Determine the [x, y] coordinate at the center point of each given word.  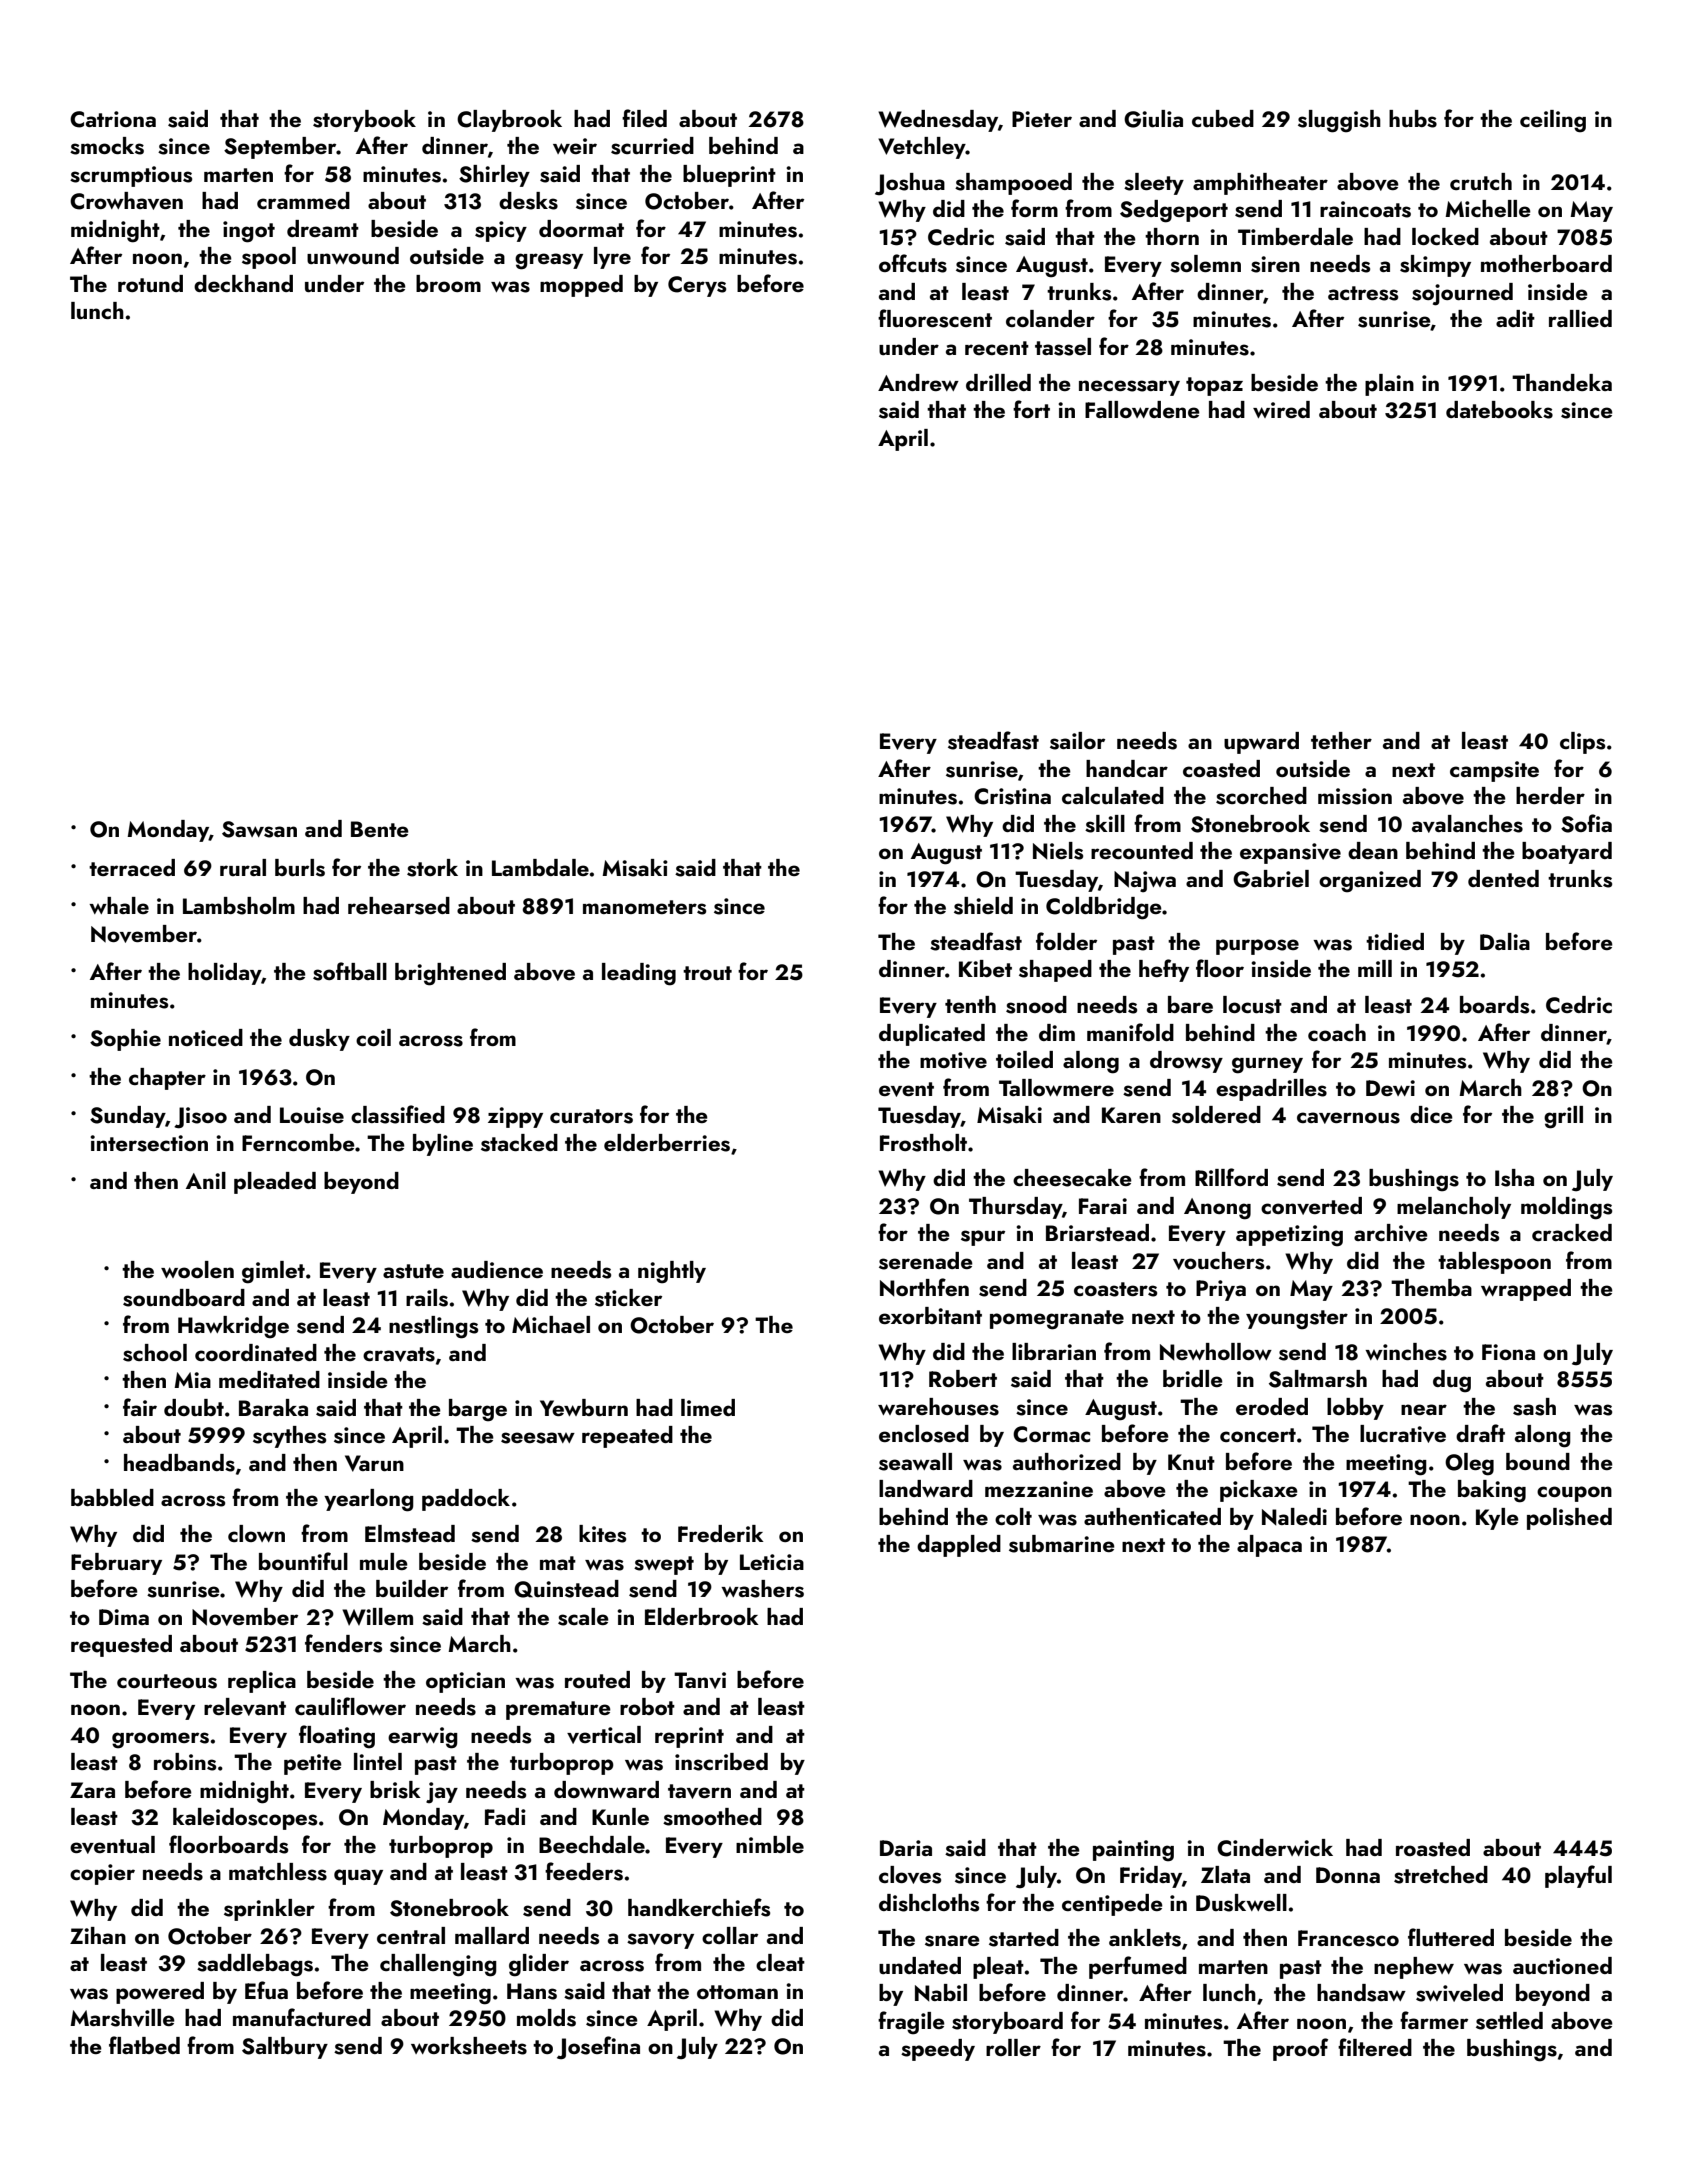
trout [707, 973]
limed [708, 1407]
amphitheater [1260, 184]
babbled [112, 1497]
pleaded [275, 1183]
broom [448, 283]
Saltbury [285, 2048]
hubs [1413, 119]
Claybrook [509, 121]
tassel [1063, 347]
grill [1563, 1117]
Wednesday [938, 121]
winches [1406, 1352]
